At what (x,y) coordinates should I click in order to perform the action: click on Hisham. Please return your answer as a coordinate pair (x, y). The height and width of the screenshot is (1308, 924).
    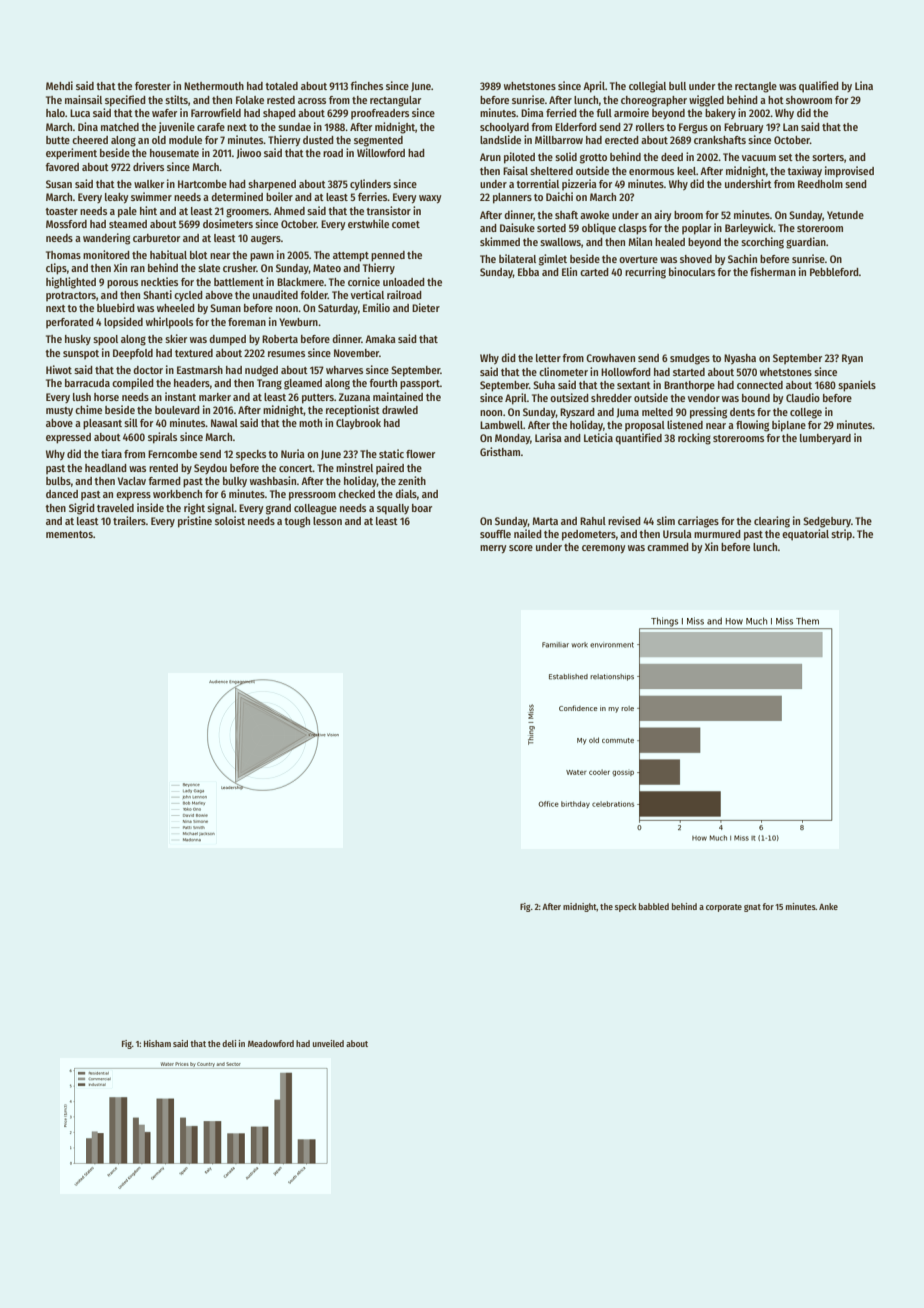
    Looking at the image, I should click on (157, 1043).
